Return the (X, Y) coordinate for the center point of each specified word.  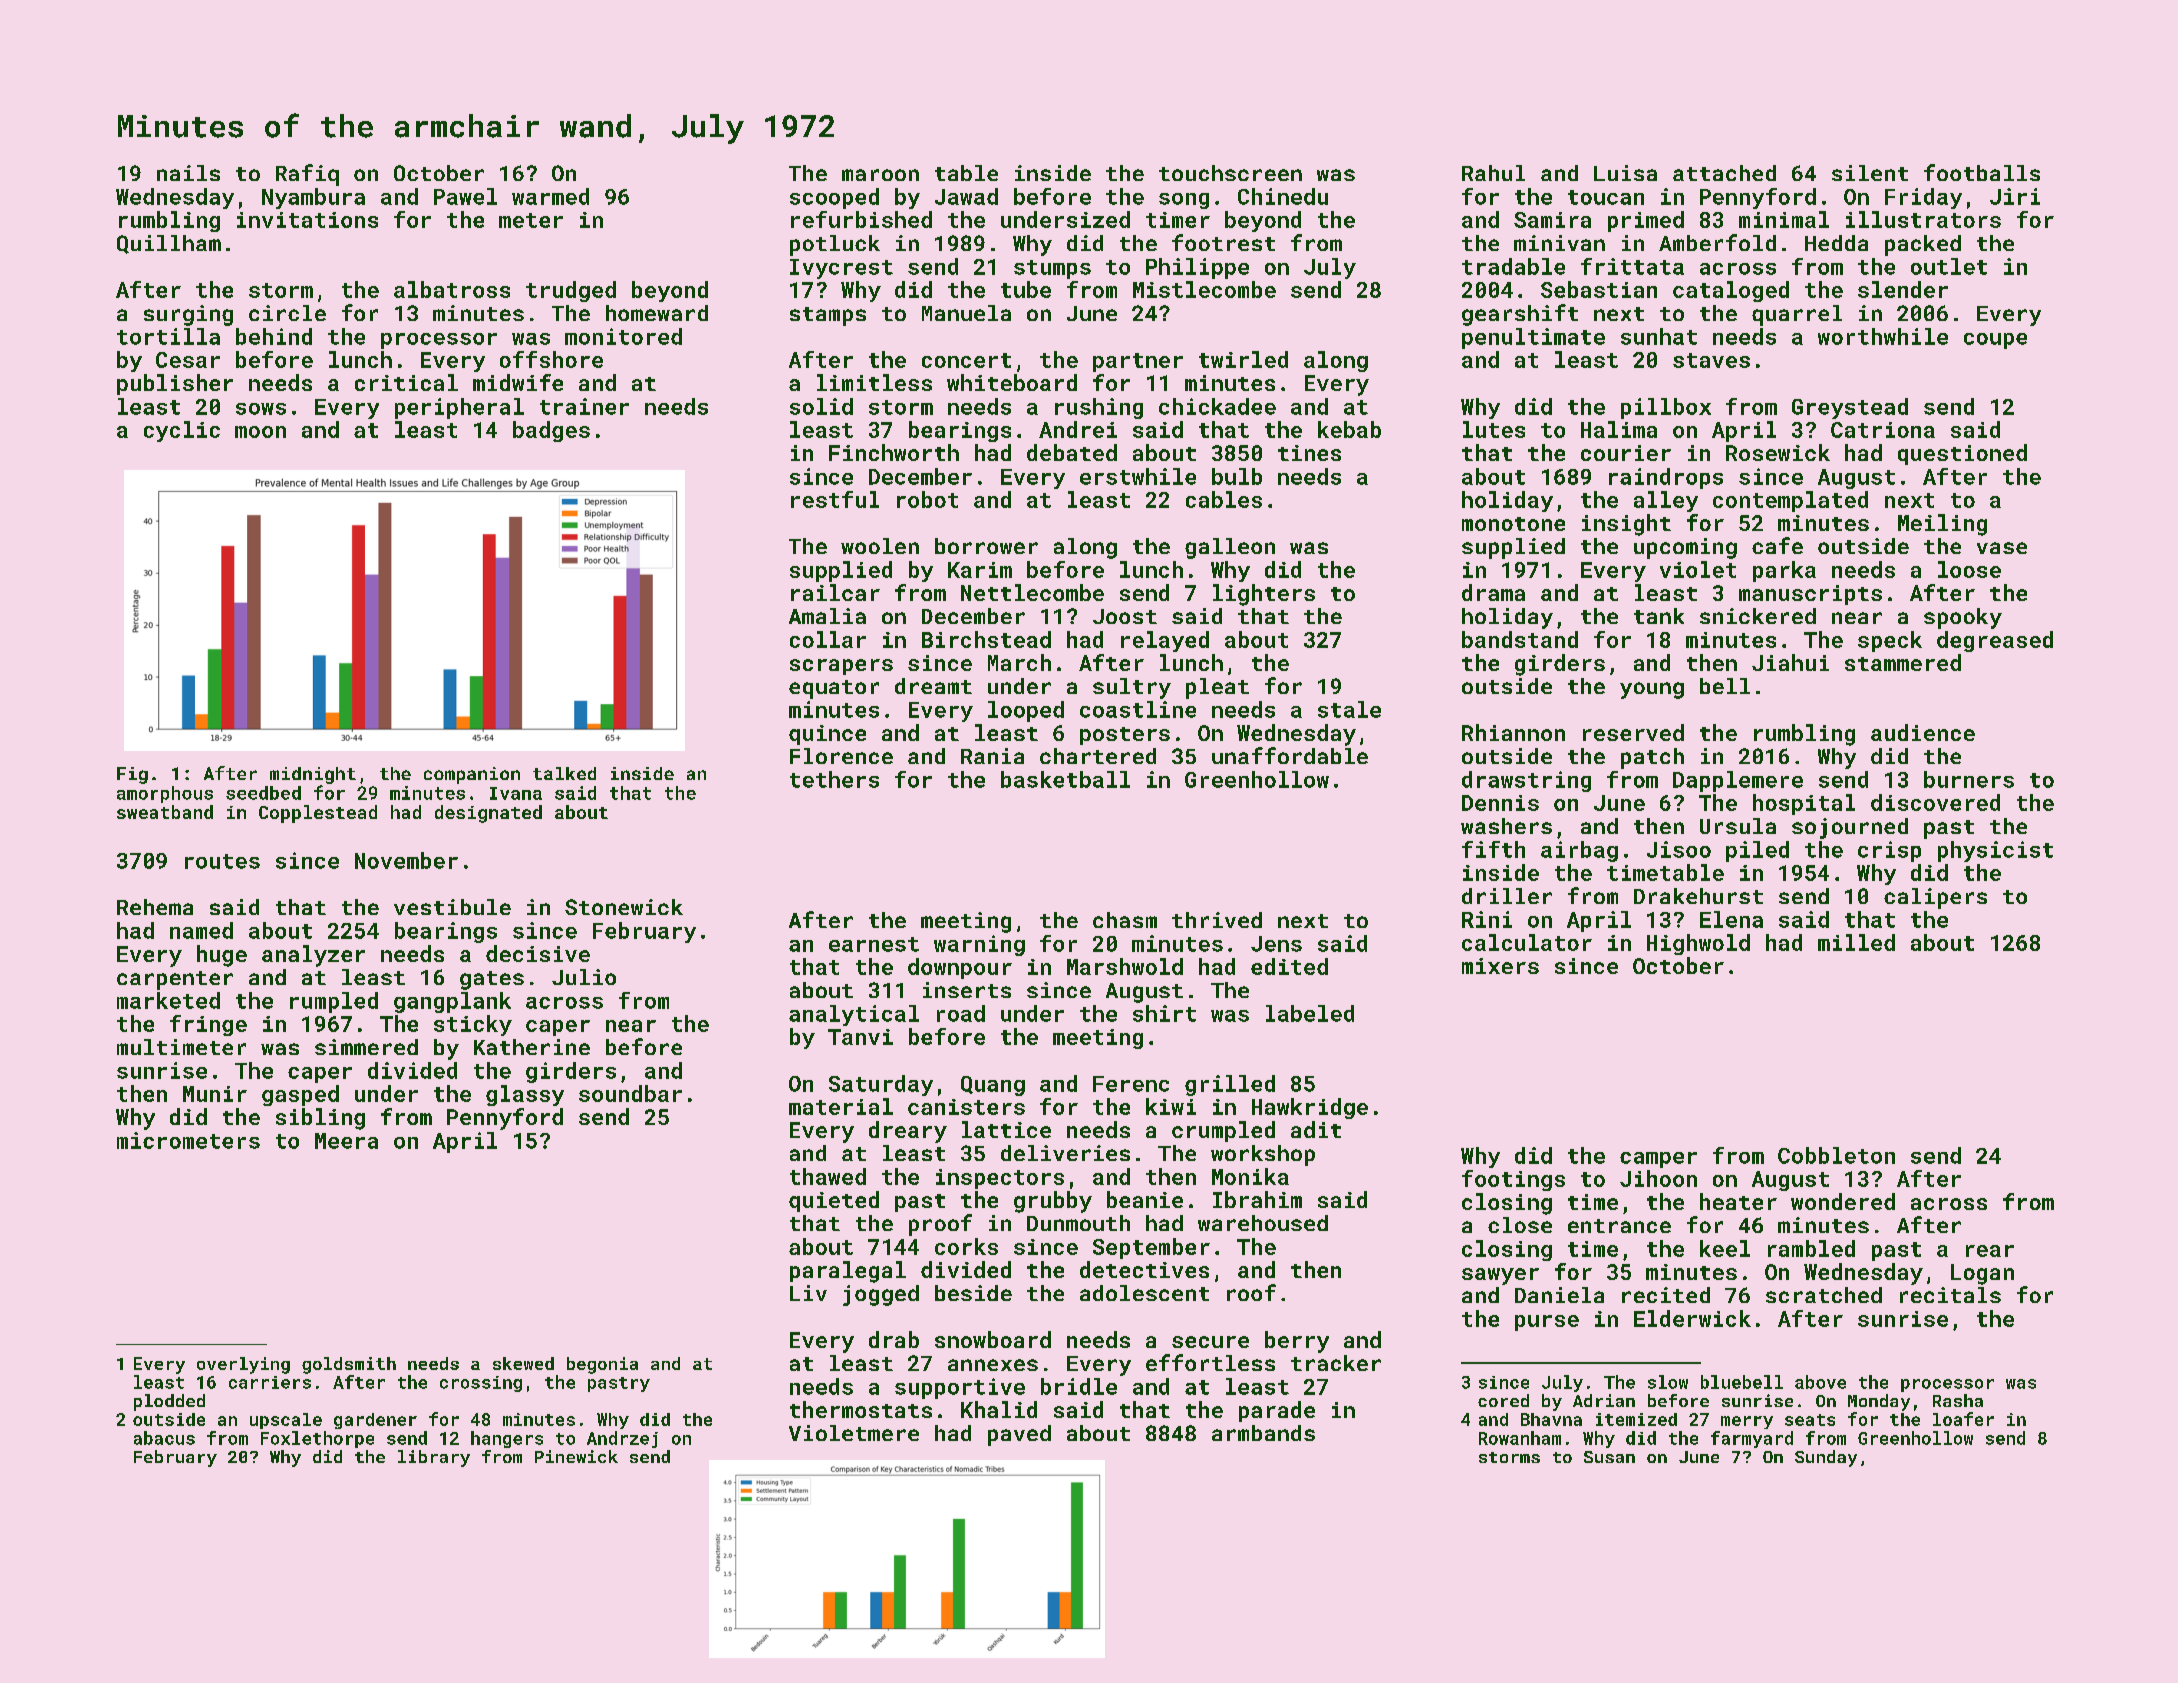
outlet (1949, 266)
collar (828, 639)
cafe (1777, 545)
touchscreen (1230, 173)
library (434, 1458)
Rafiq (307, 175)
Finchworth (894, 452)
